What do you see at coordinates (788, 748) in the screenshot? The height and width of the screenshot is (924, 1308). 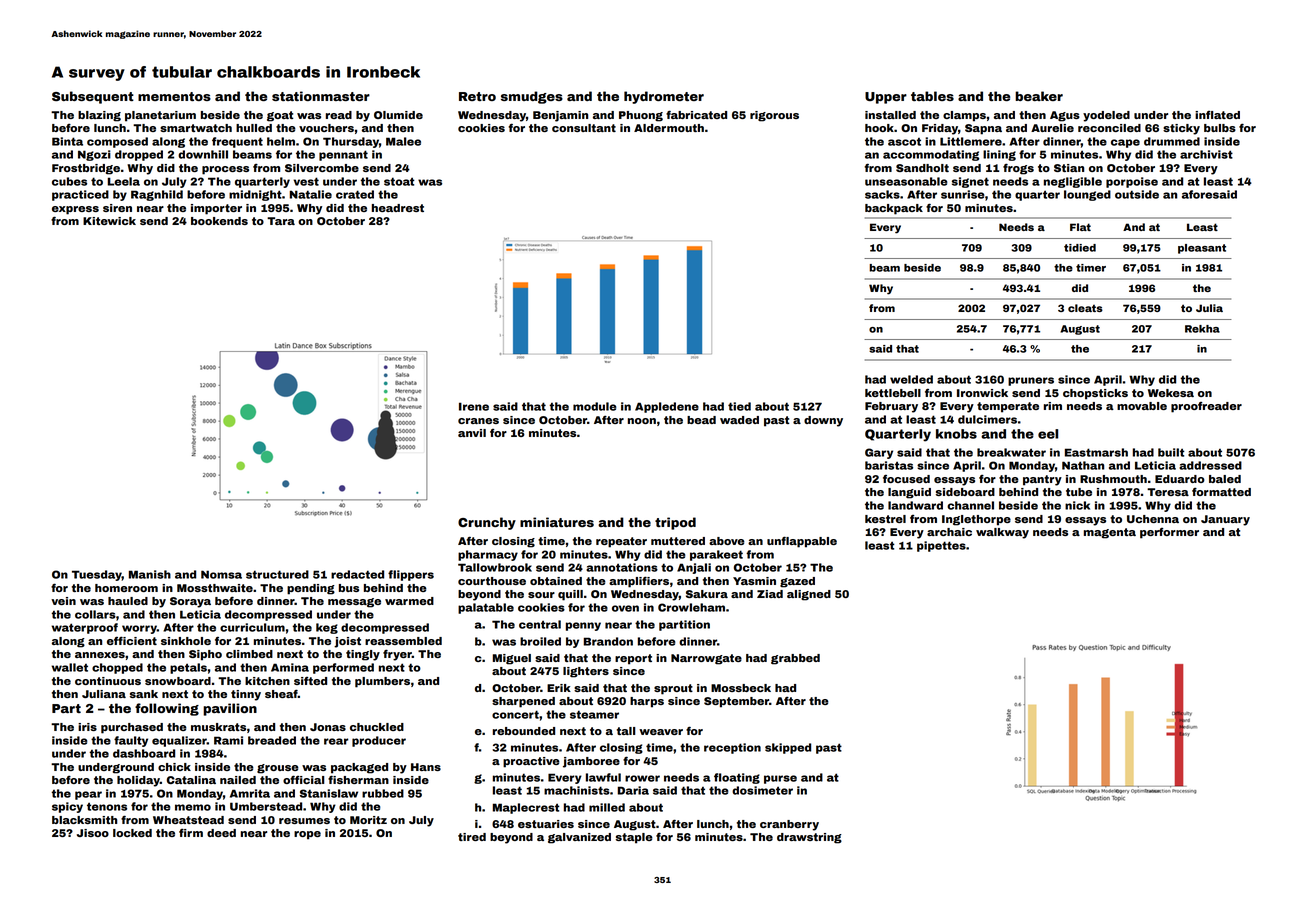 I see `skipped` at bounding box center [788, 748].
